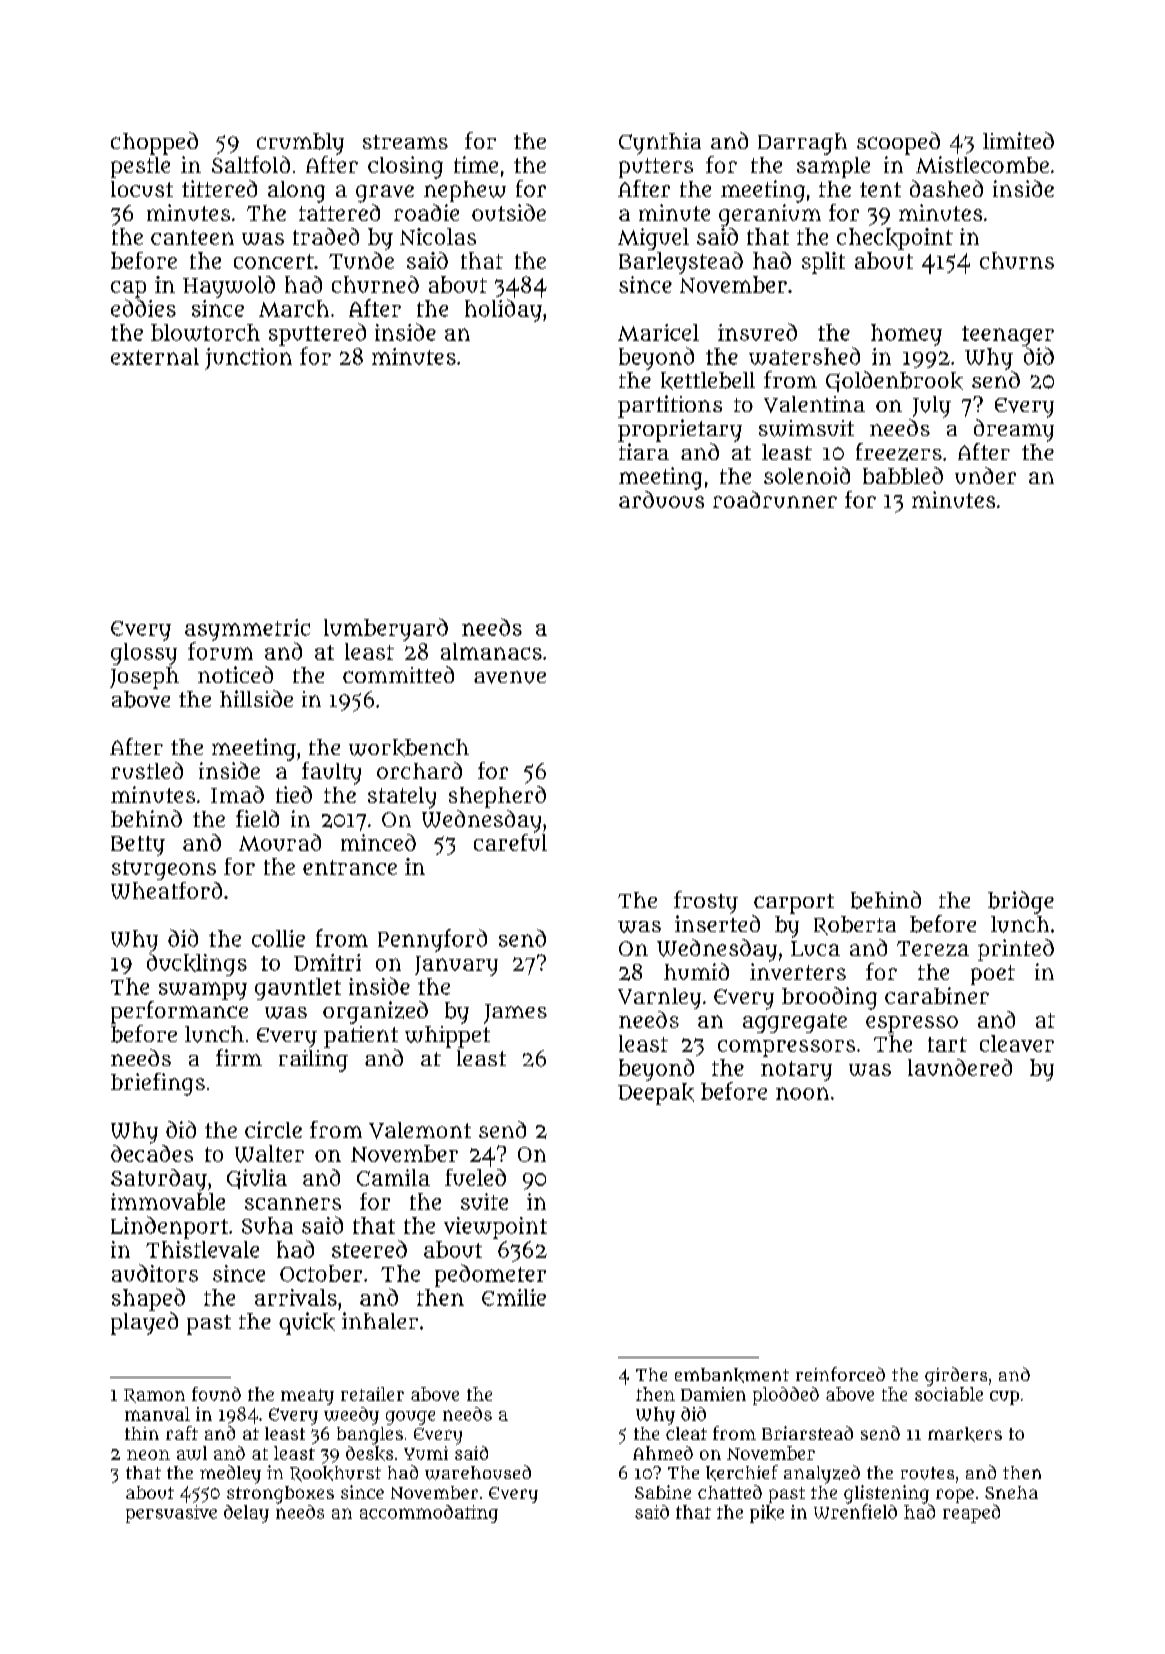 The width and height of the page is (1165, 1654). I want to click on tart, so click(947, 1044).
